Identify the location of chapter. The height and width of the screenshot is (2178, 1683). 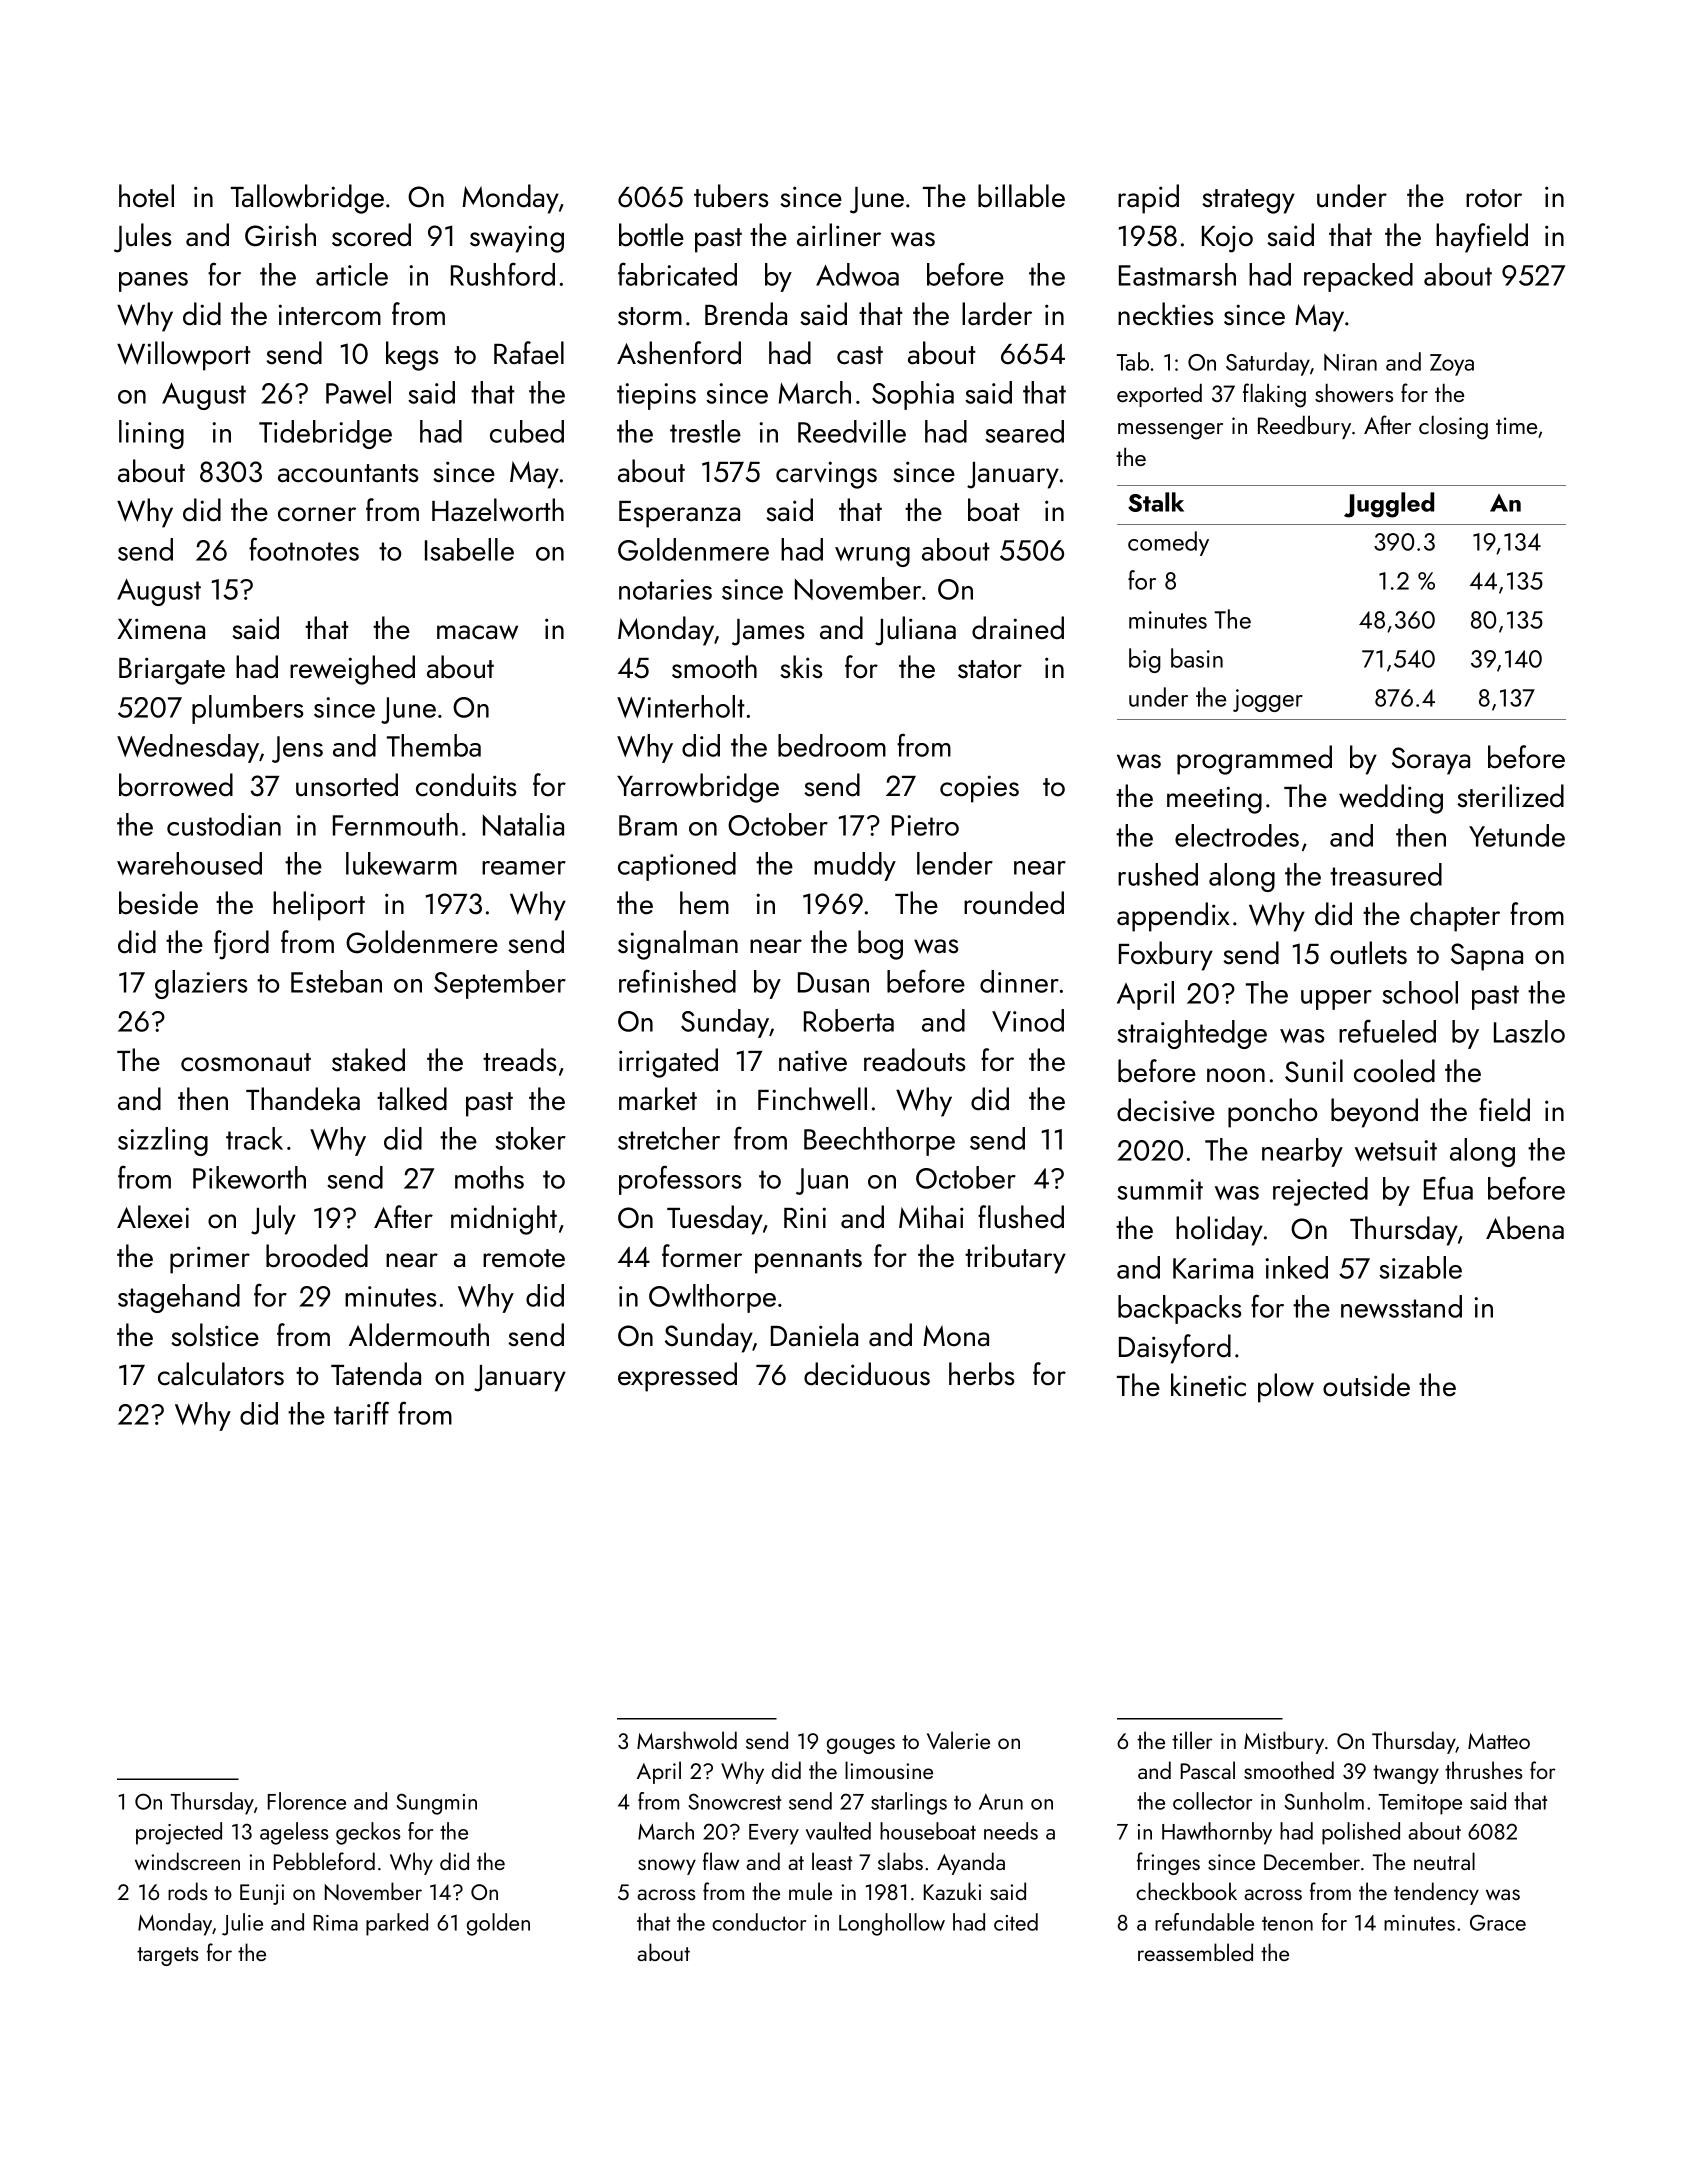
(1455, 917).
